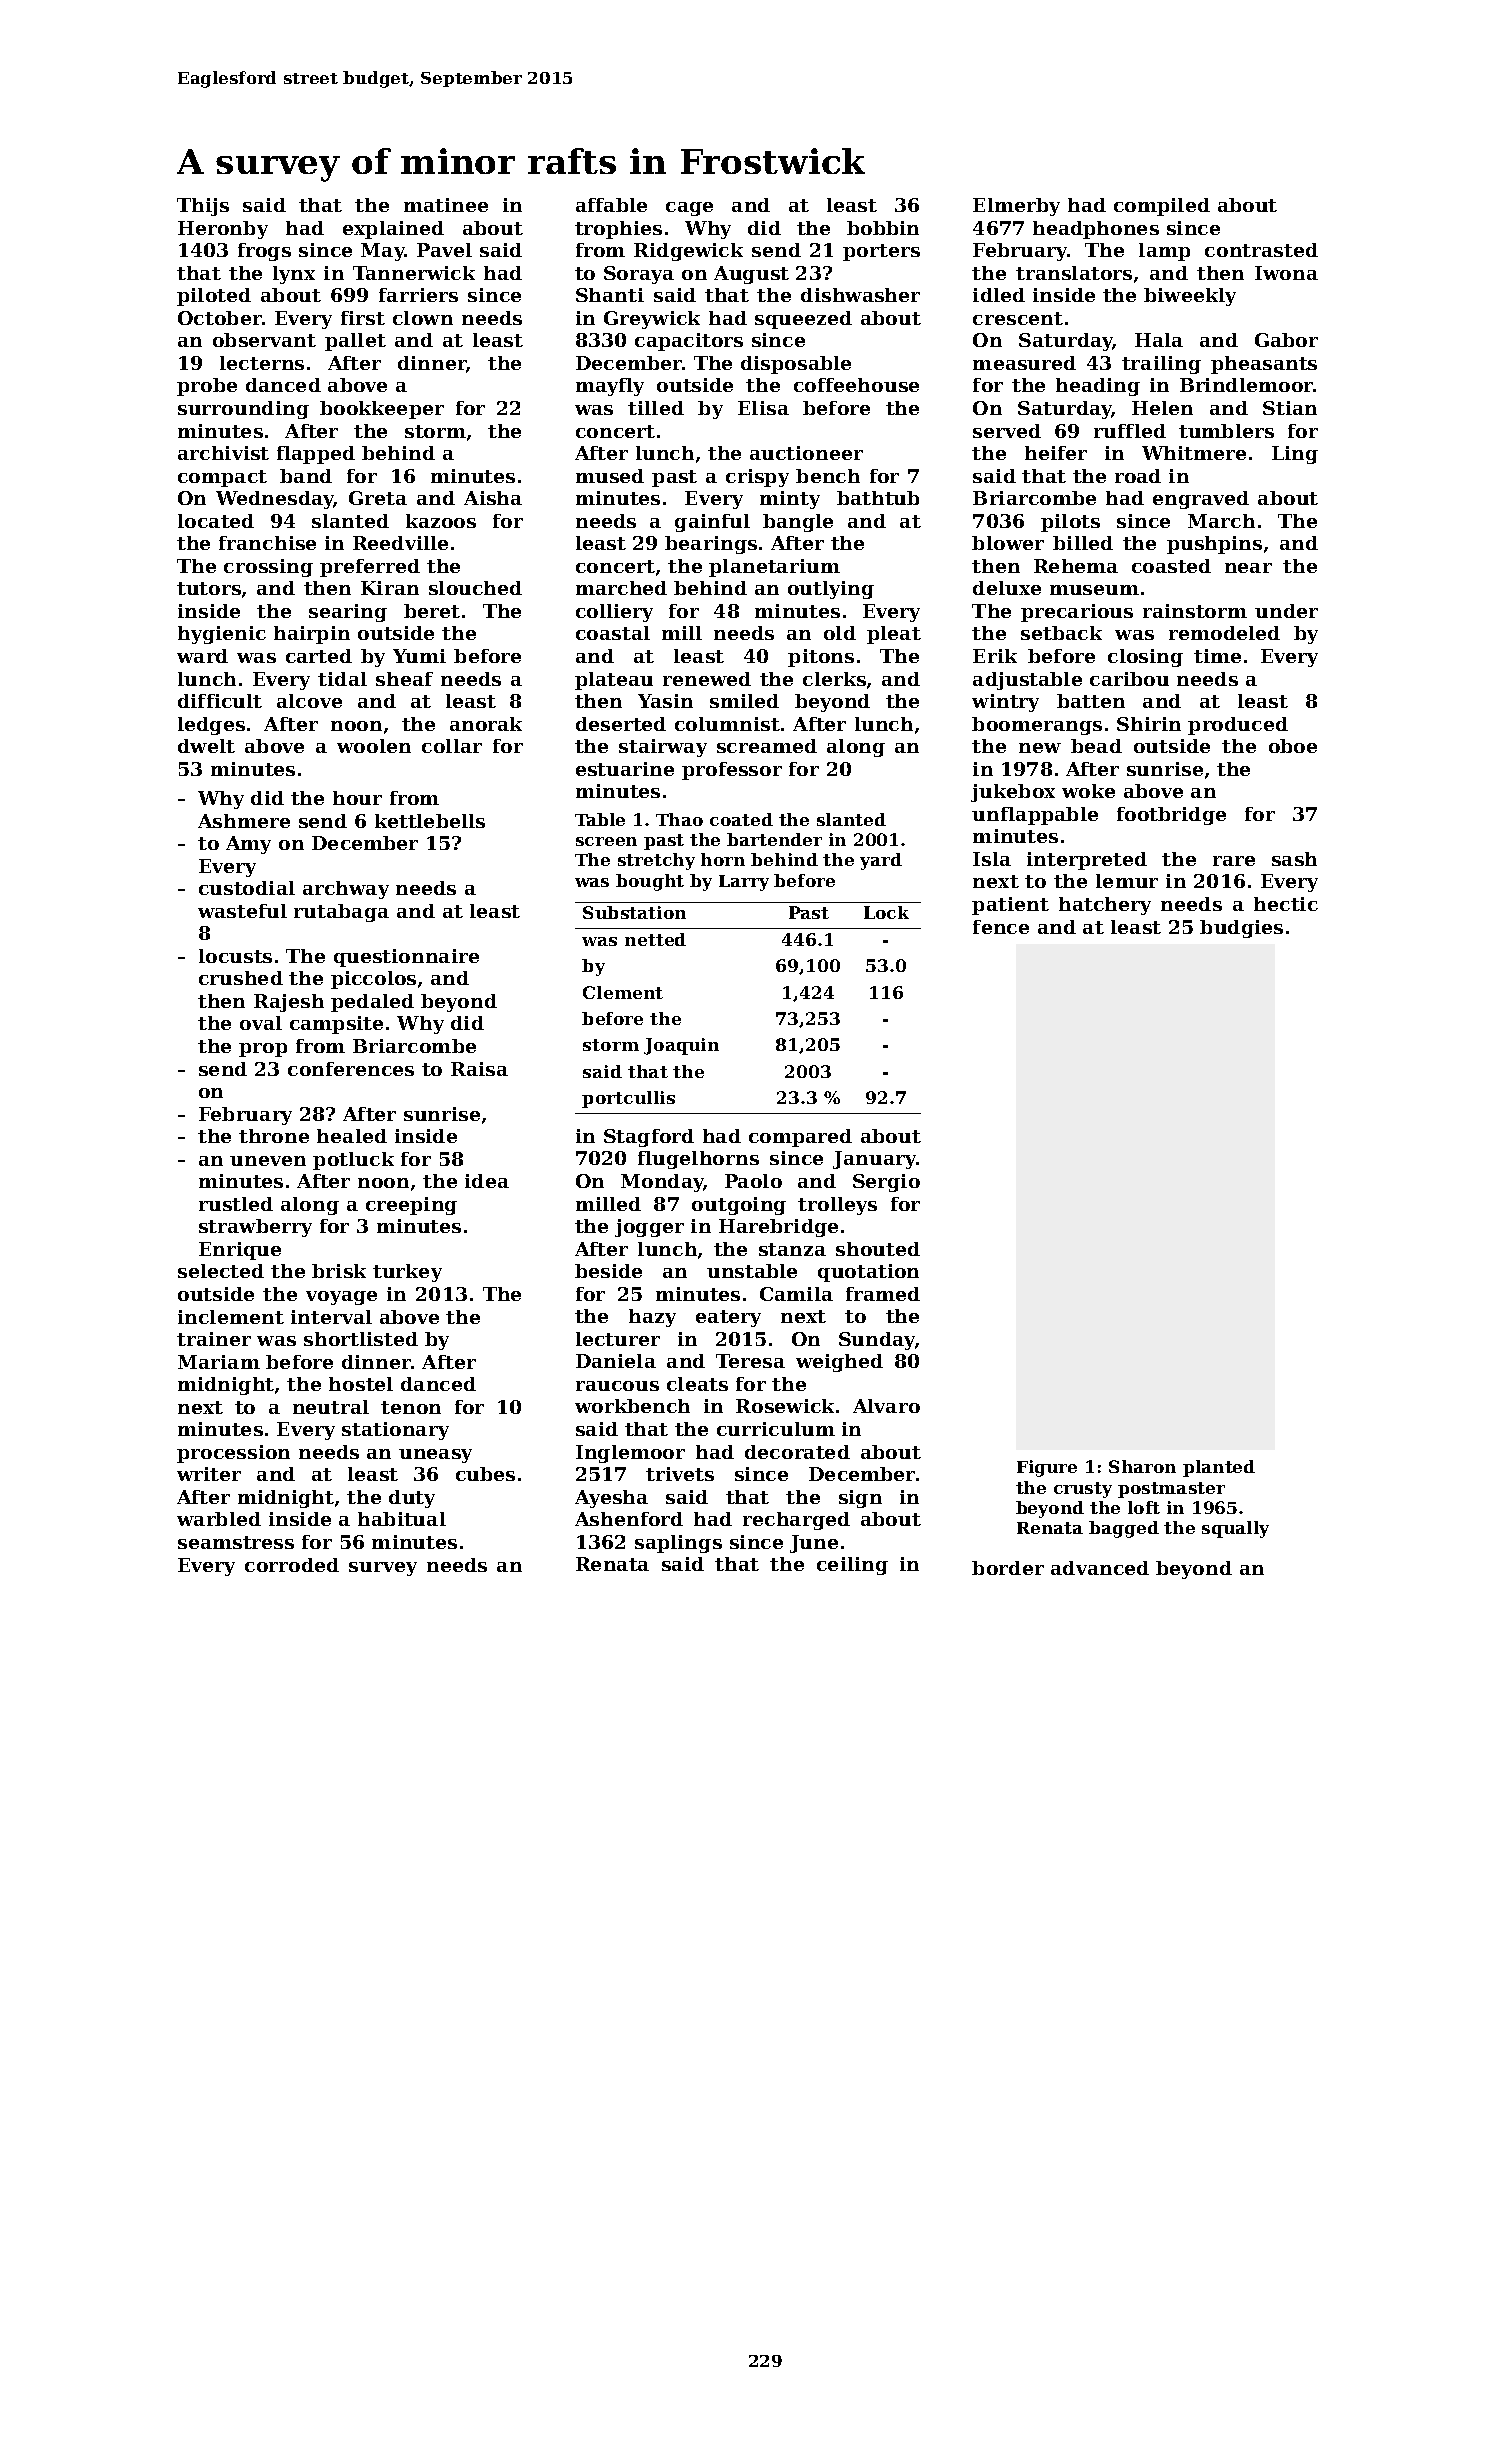 This screenshot has height=2464, width=1496. I want to click on estuarine, so click(625, 769).
